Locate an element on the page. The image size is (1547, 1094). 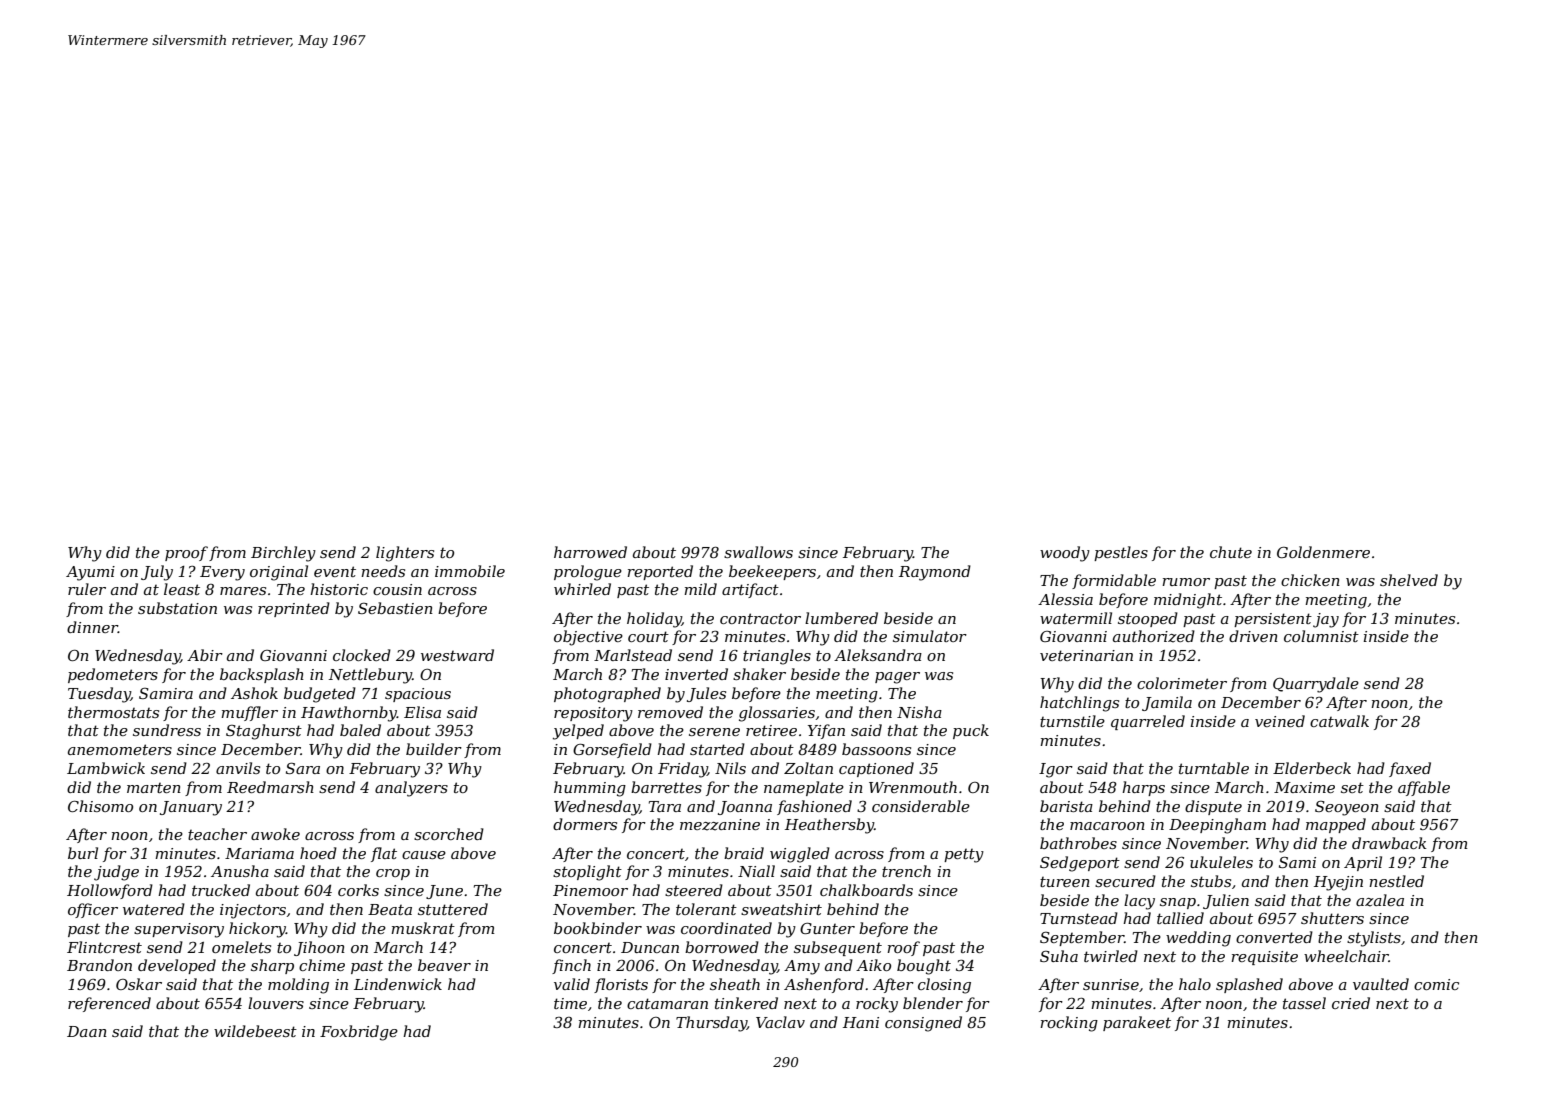
lighters is located at coordinates (405, 554).
